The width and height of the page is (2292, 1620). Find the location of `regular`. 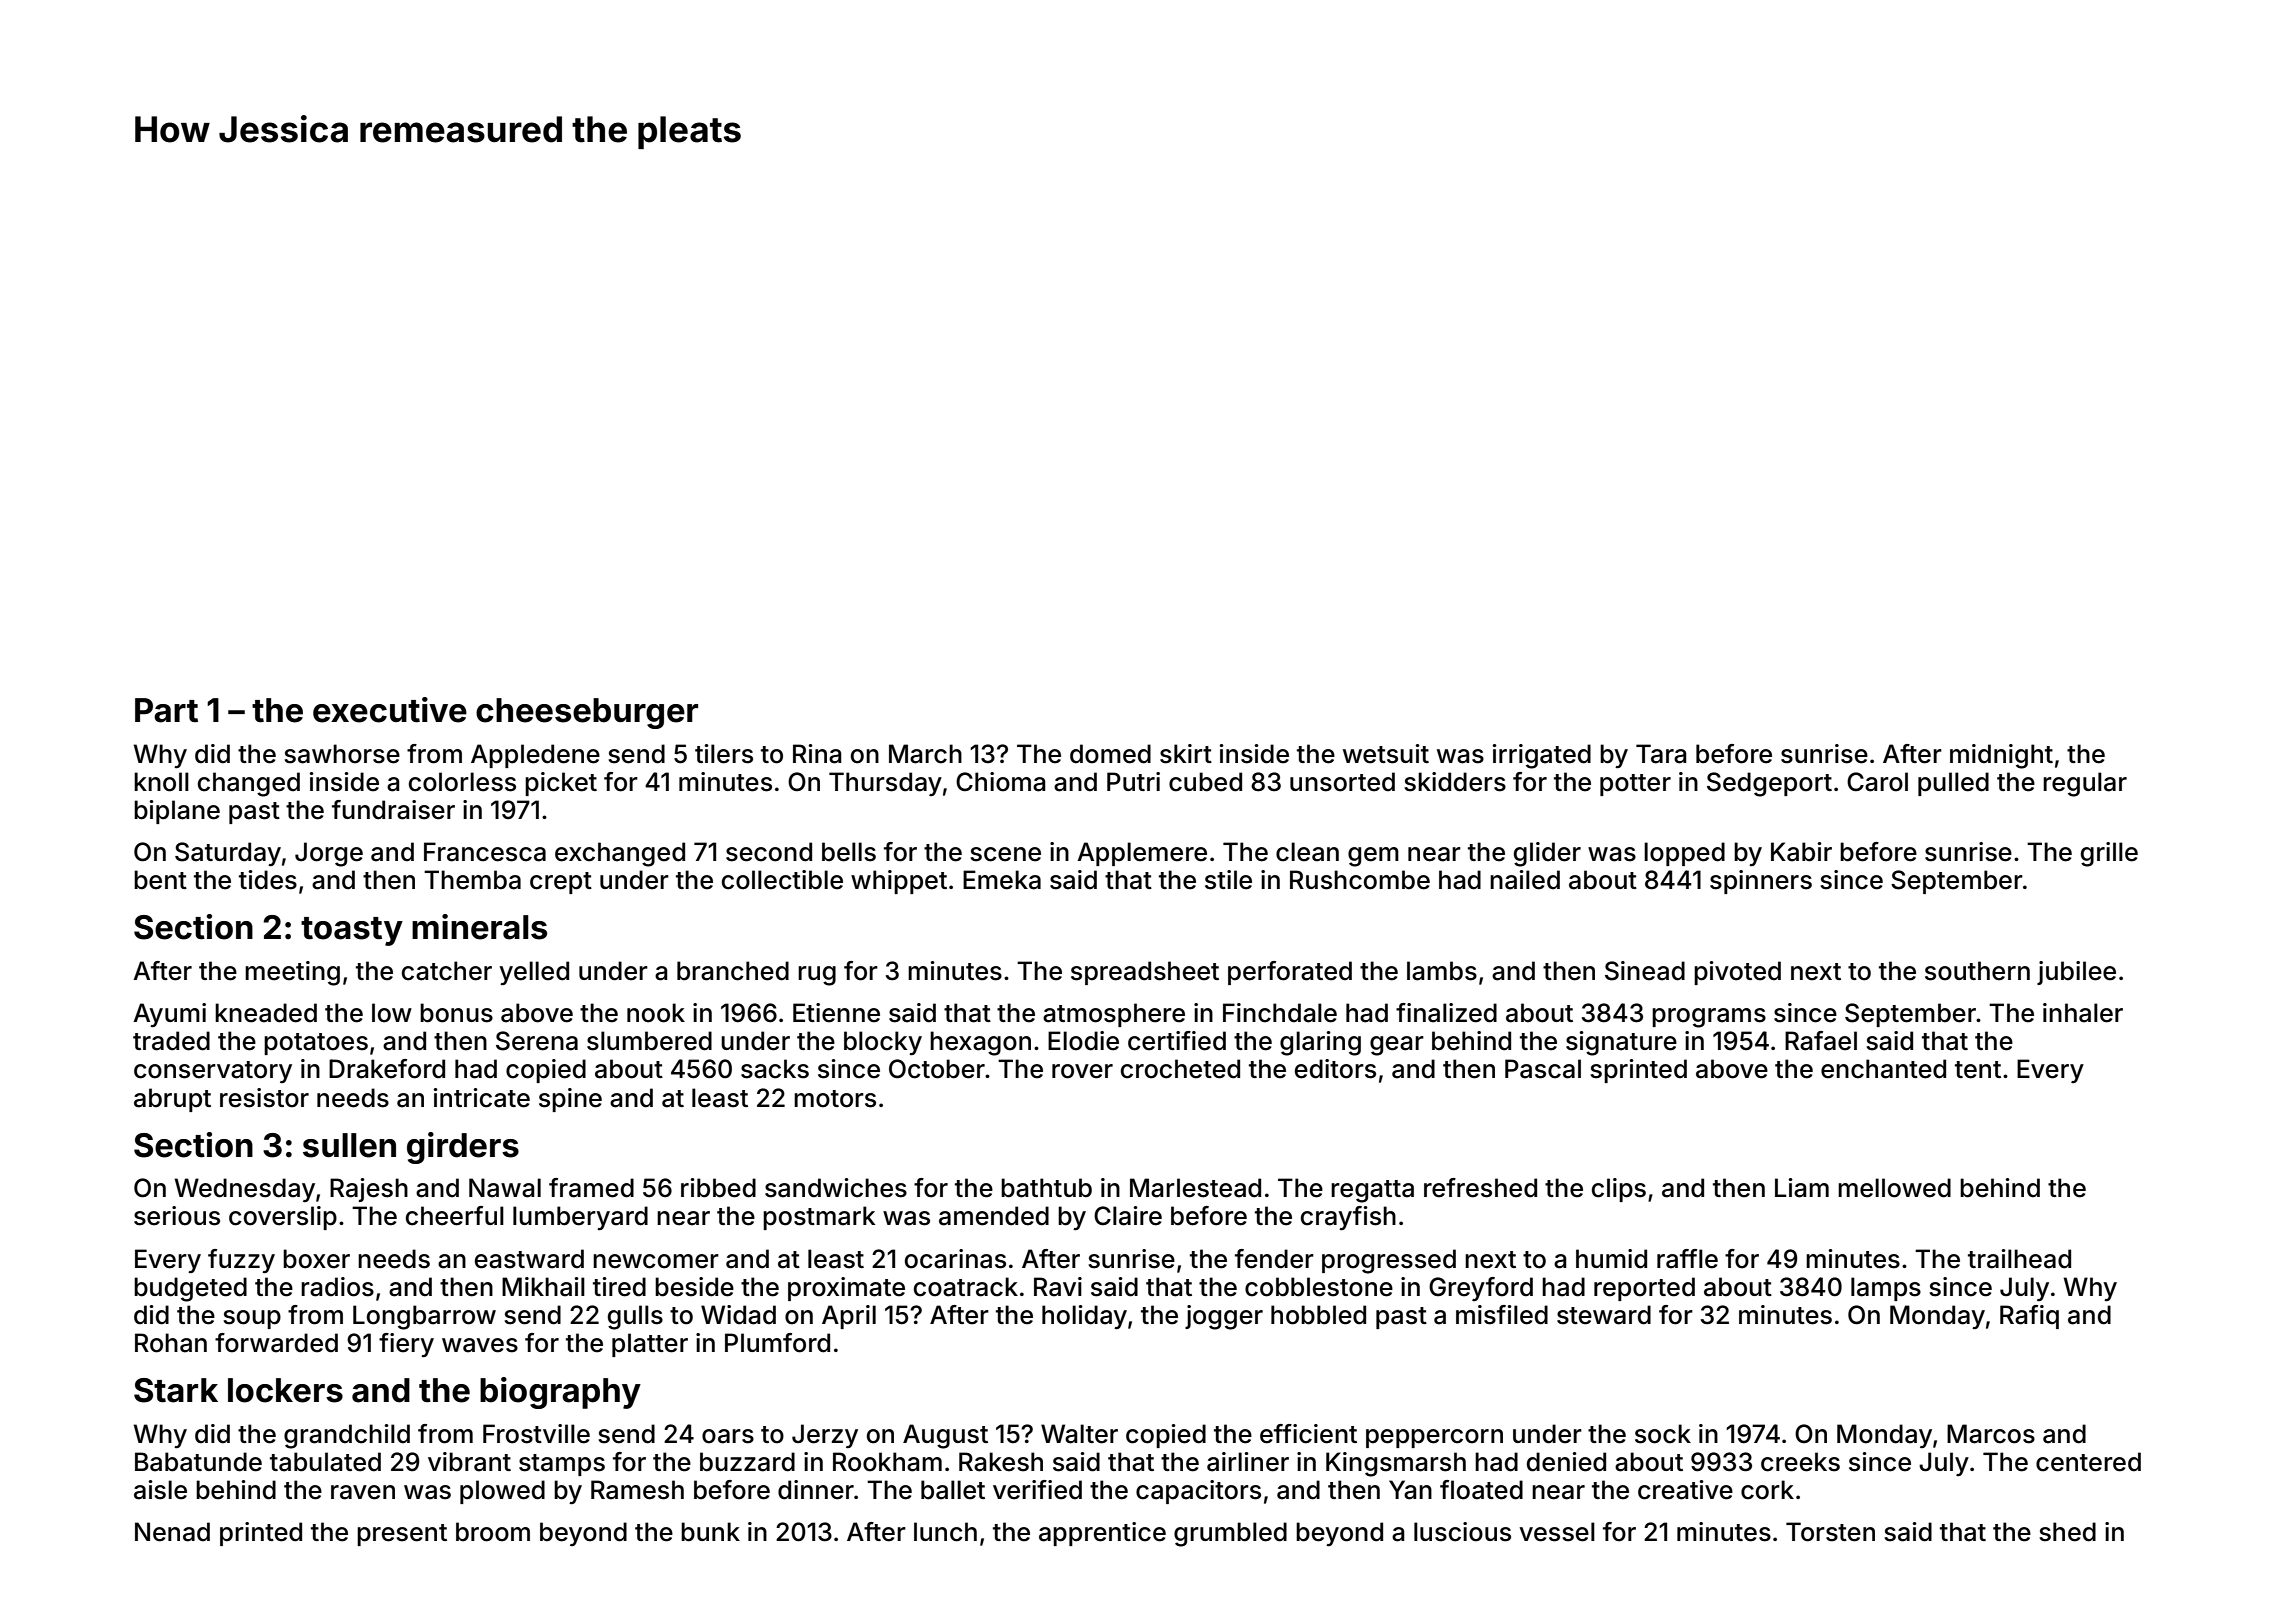

regular is located at coordinates (2085, 784).
